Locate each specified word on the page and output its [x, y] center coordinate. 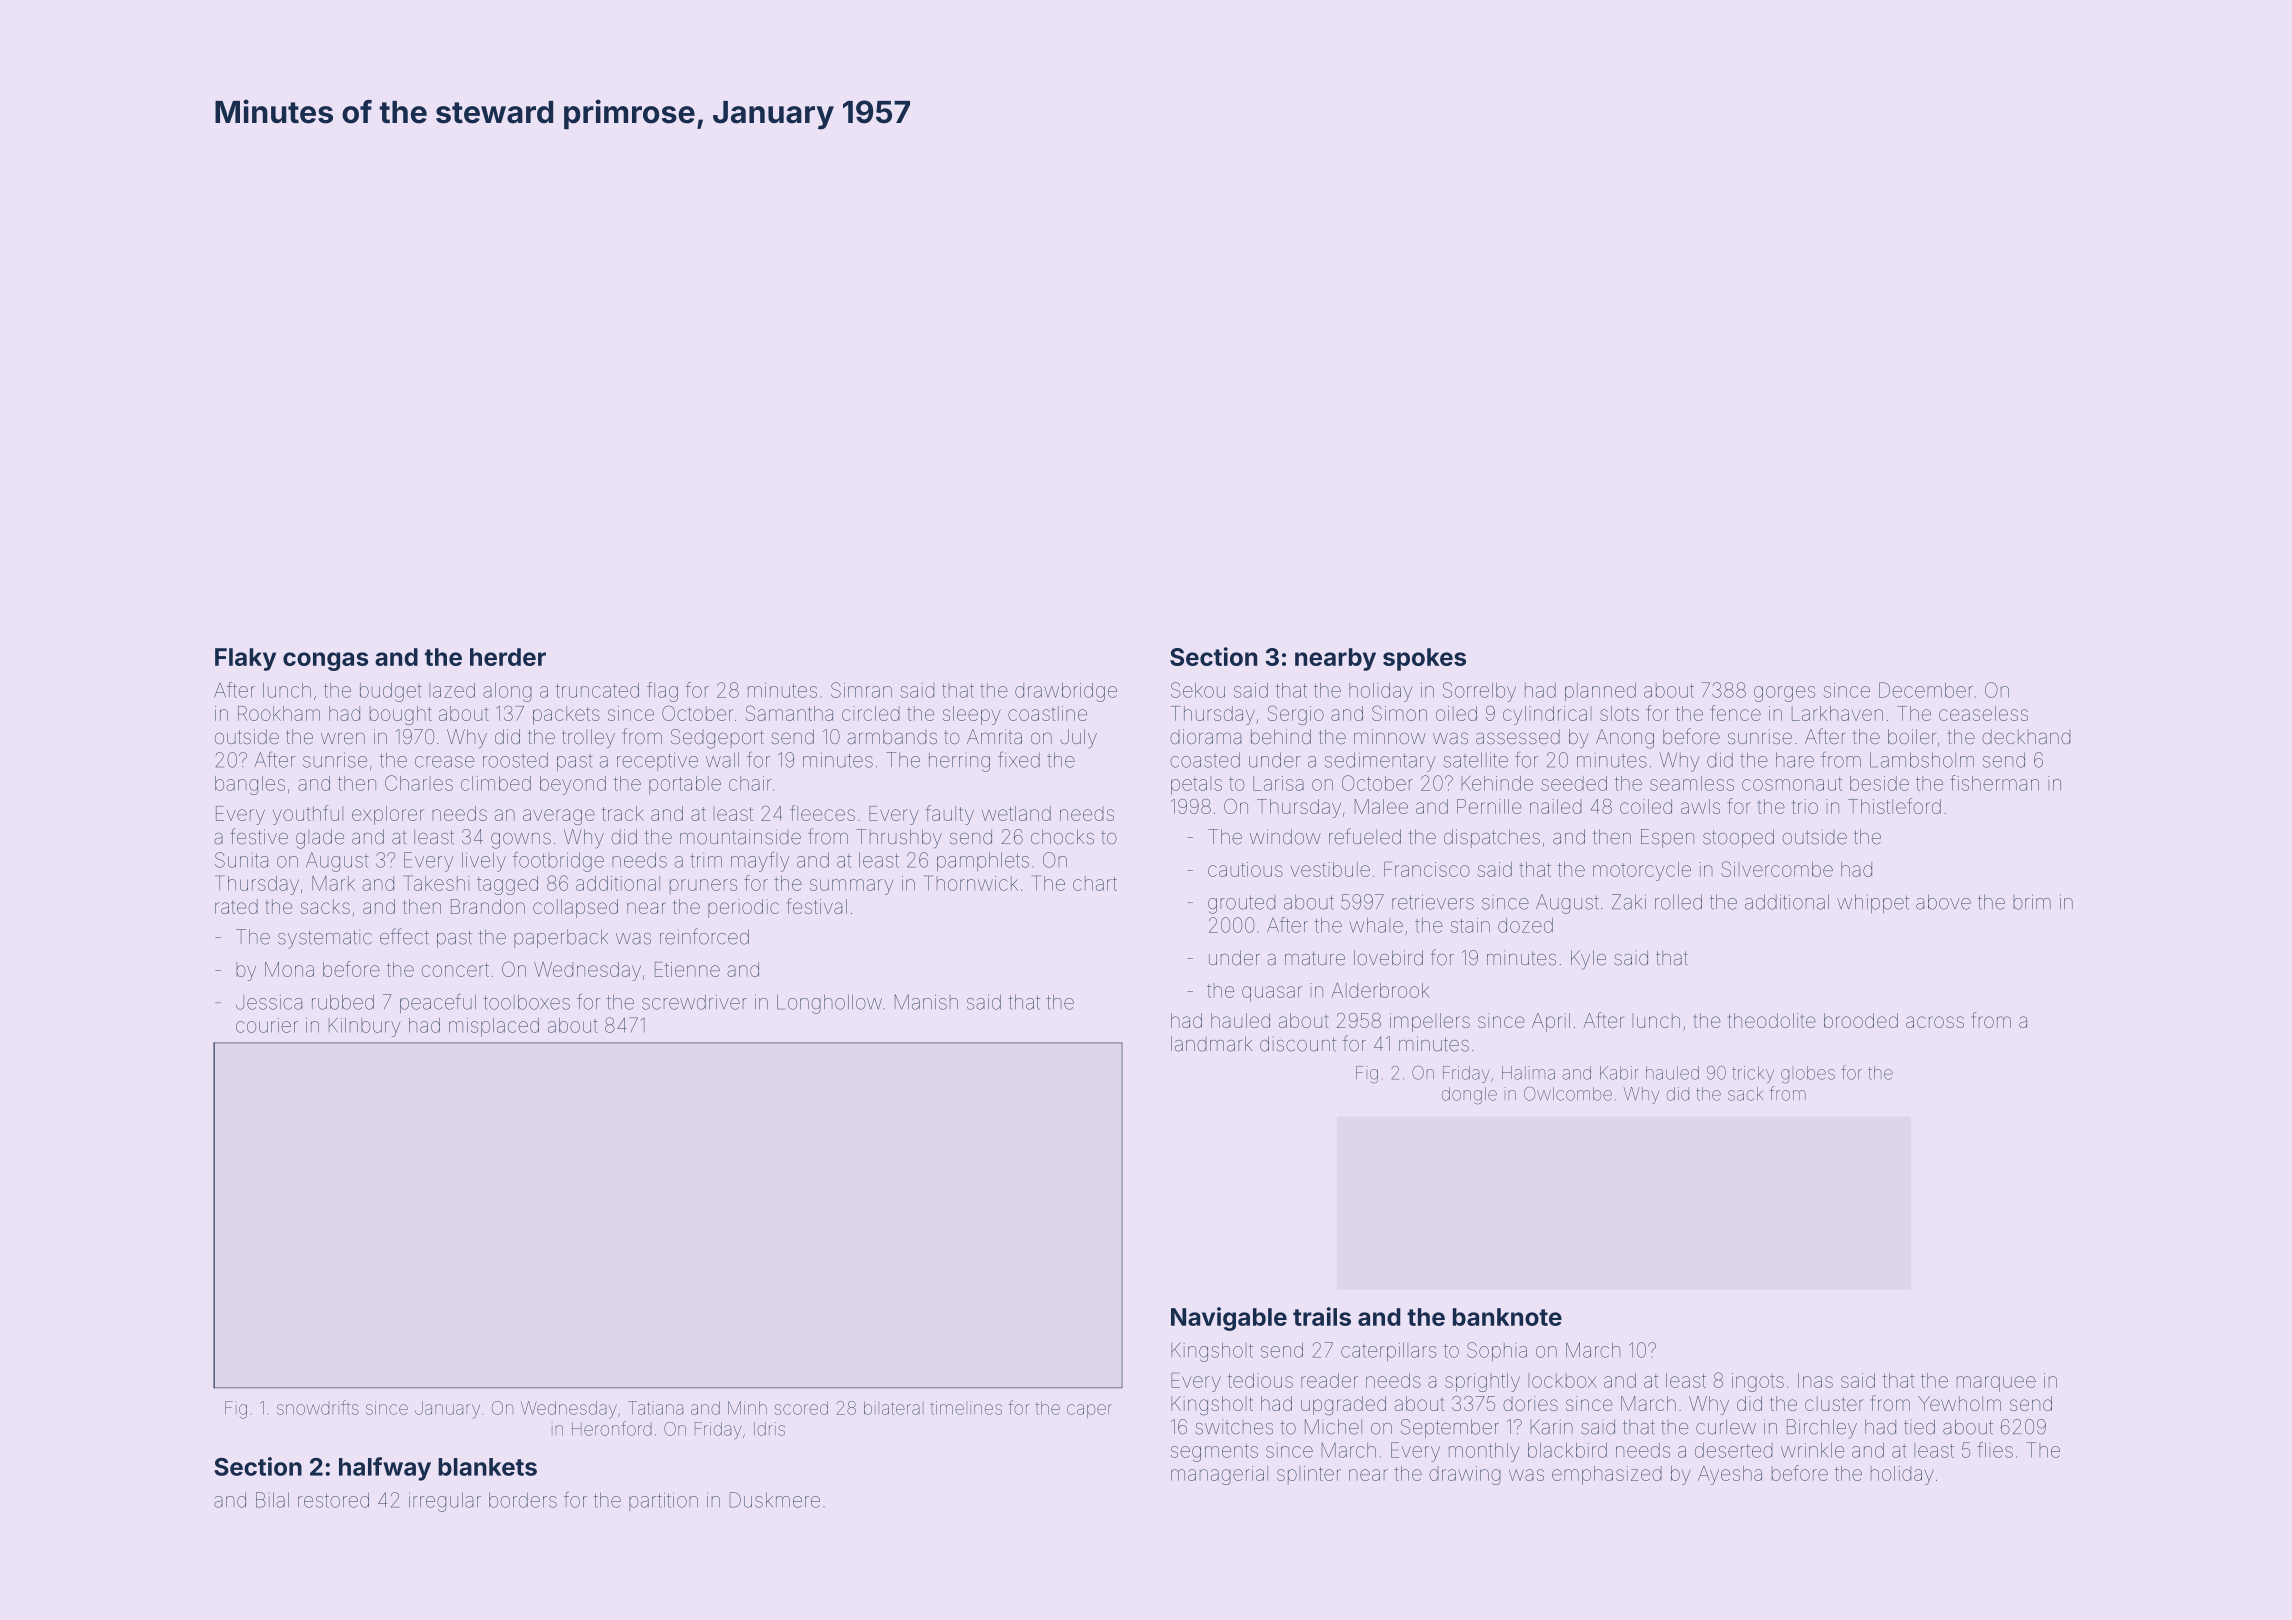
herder [508, 657]
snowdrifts [318, 1407]
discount [1298, 1044]
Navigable [1229, 1319]
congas [325, 661]
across [1935, 1022]
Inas [1815, 1380]
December [1926, 690]
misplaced [494, 1027]
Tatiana [655, 1408]
